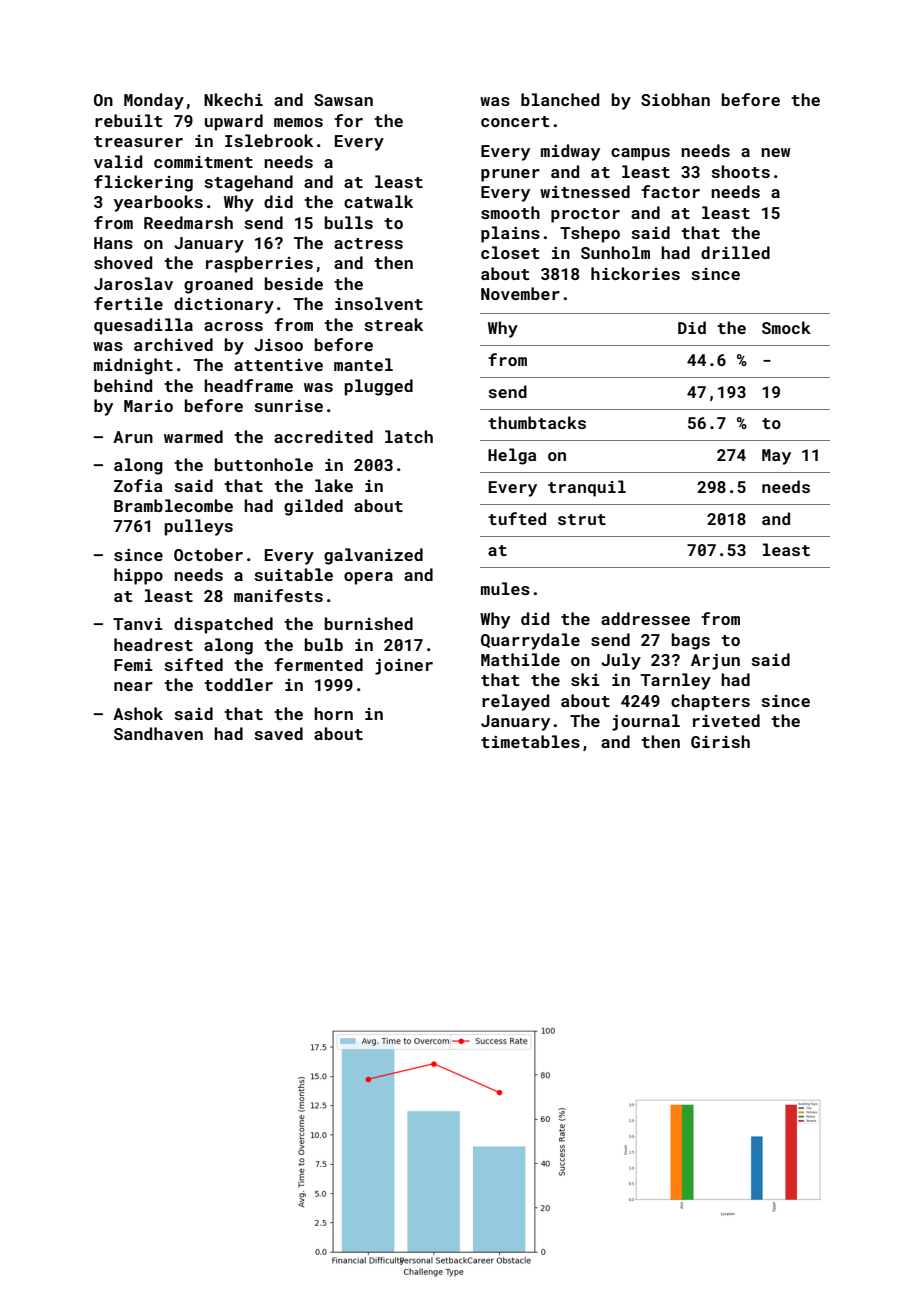  Describe the element at coordinates (373, 556) in the screenshot. I see `galvanized` at that location.
